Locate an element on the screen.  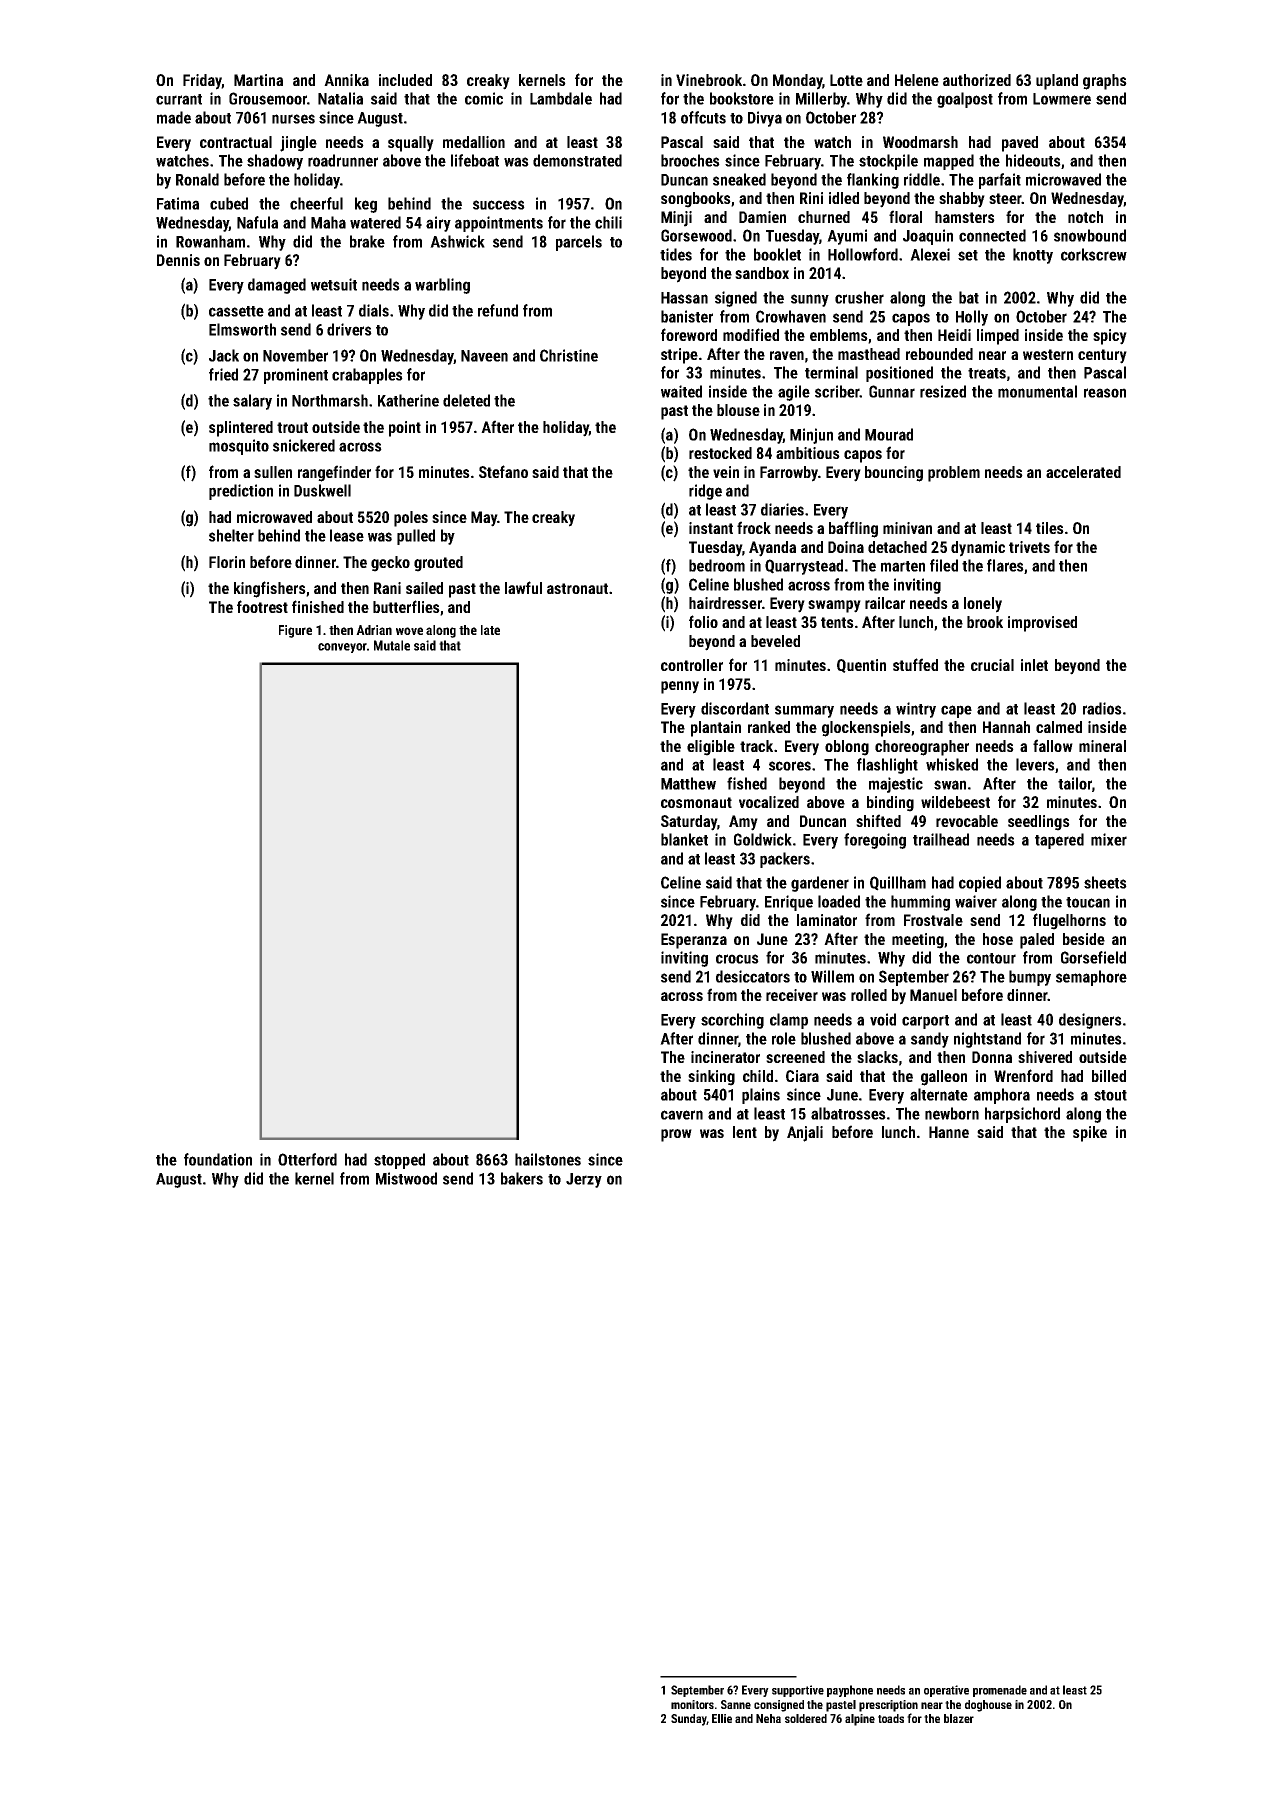
snowbound is located at coordinates (1090, 235).
